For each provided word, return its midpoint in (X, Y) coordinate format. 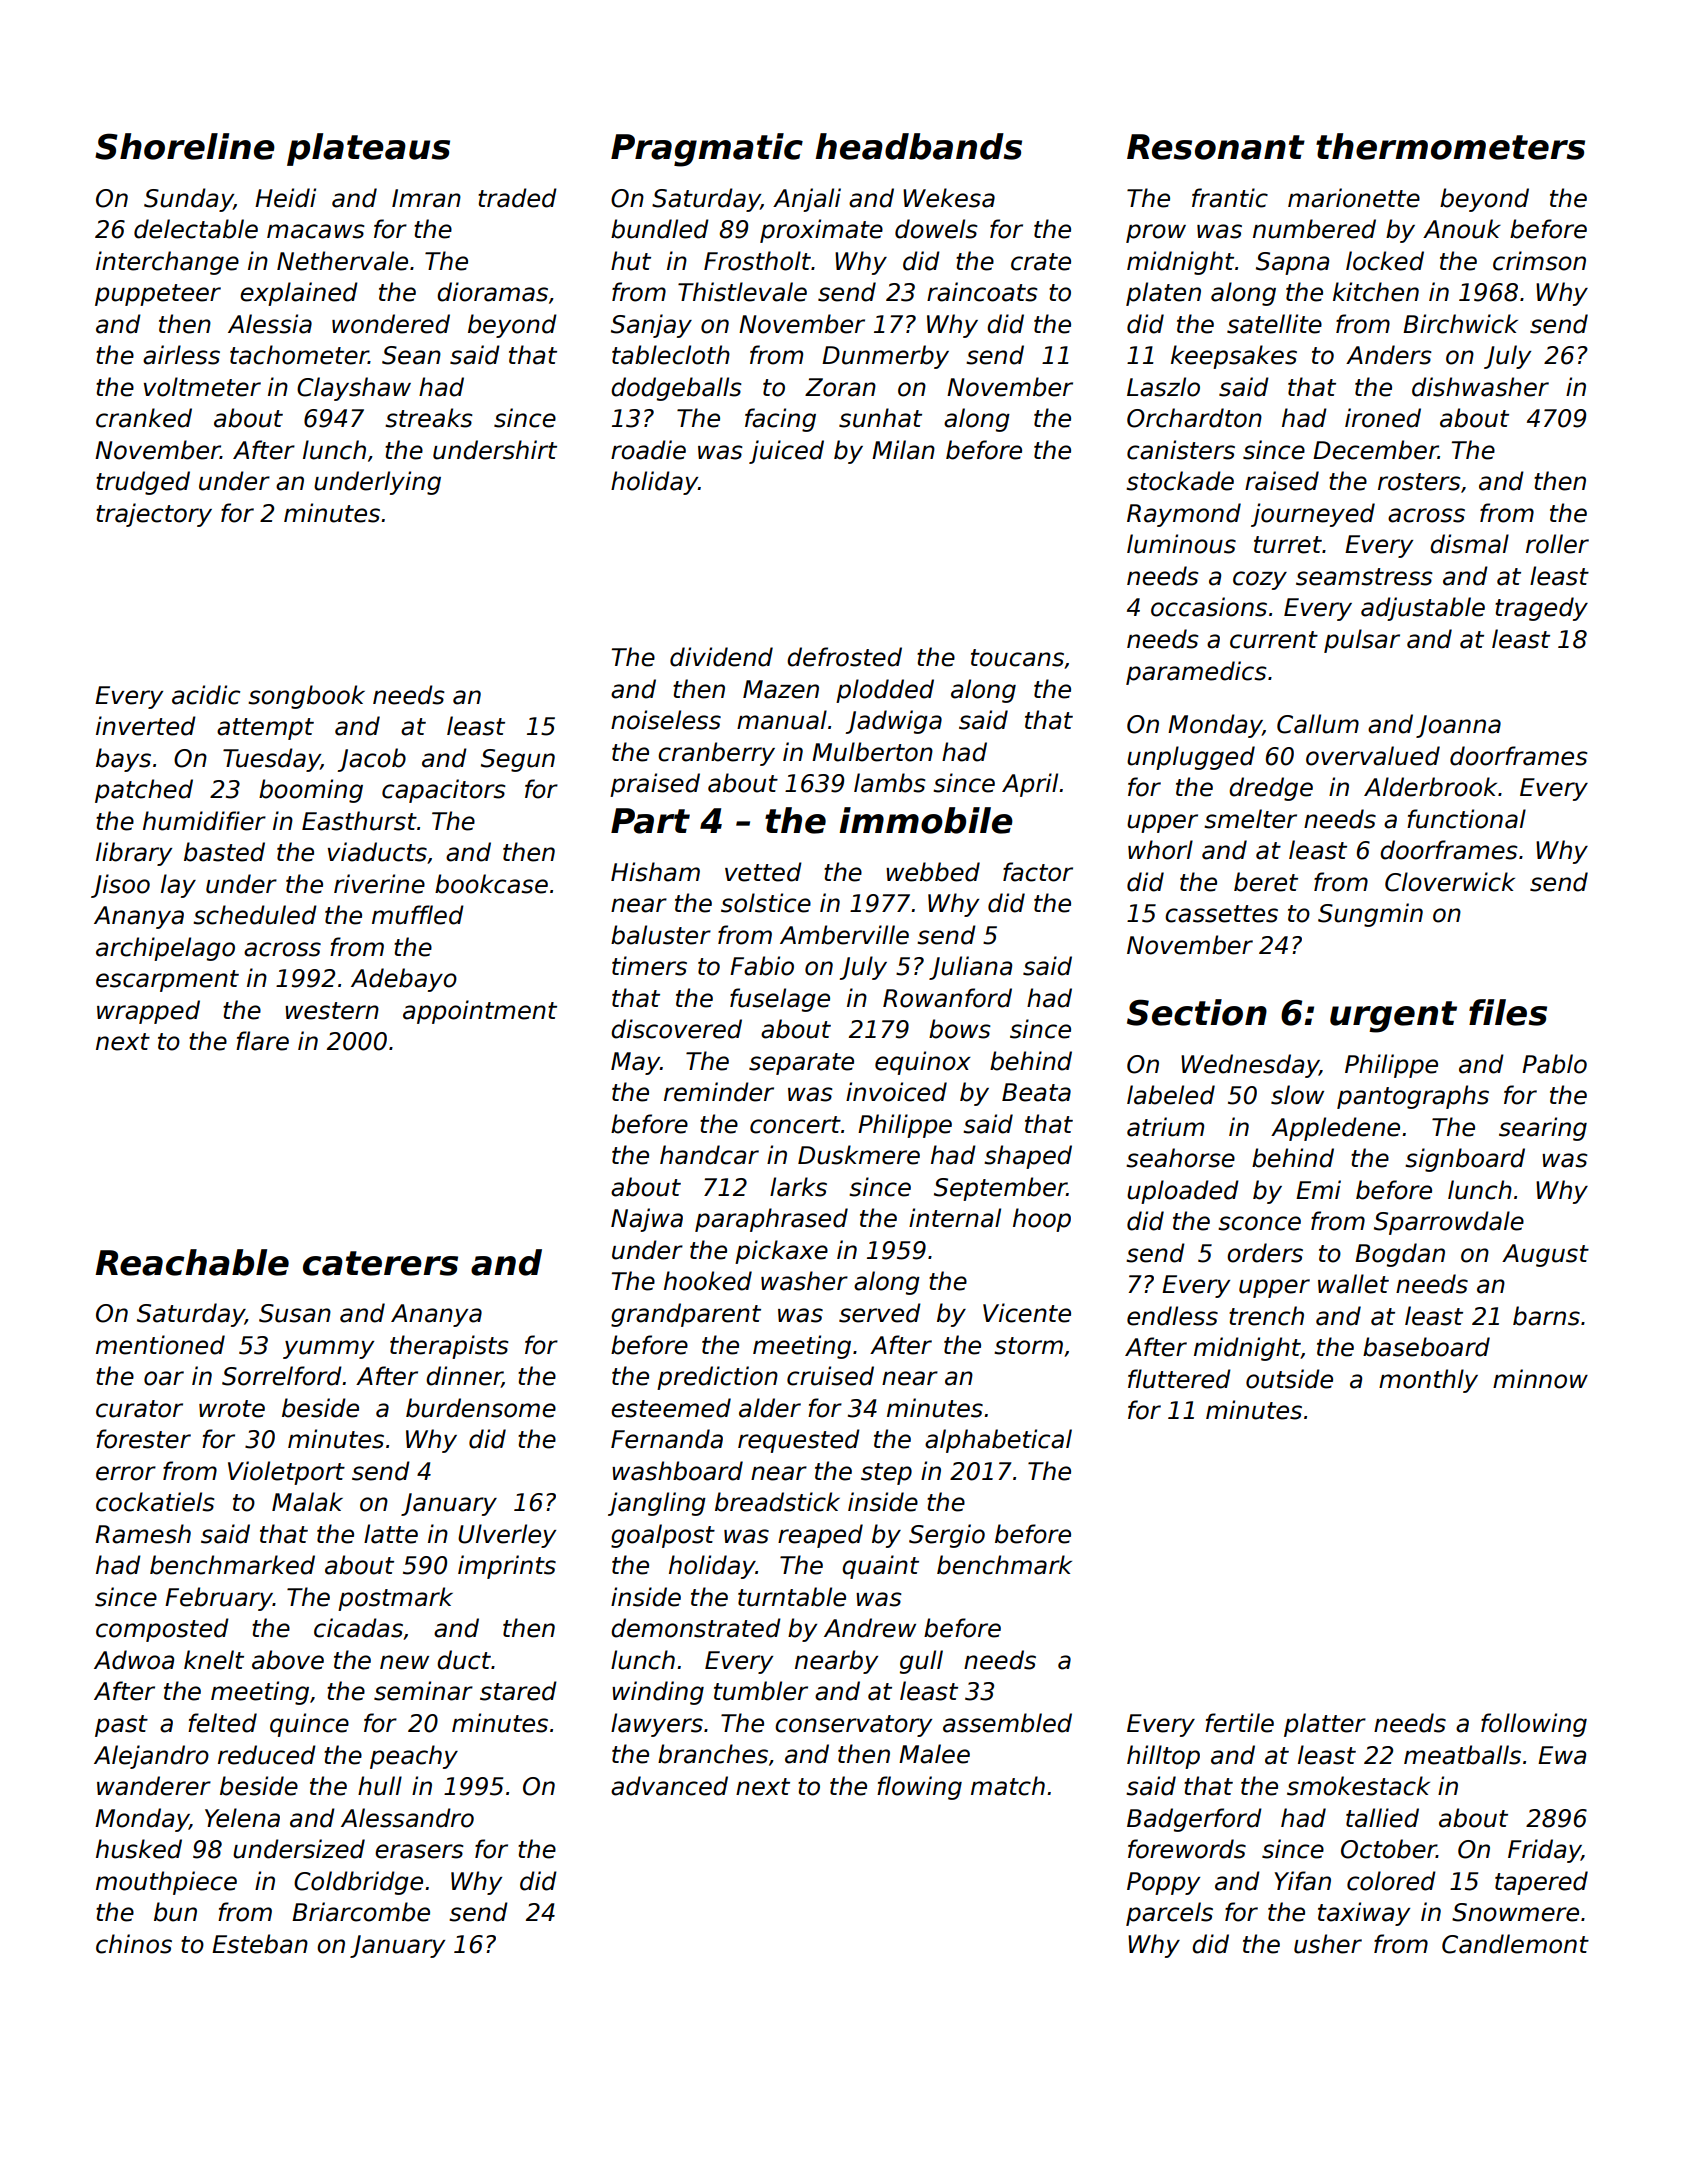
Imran (426, 198)
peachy (414, 1757)
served (880, 1313)
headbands (918, 146)
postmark (395, 1599)
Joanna (1458, 726)
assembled (1007, 1723)
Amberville (844, 935)
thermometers (1450, 146)
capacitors (444, 791)
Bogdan (1400, 1255)
